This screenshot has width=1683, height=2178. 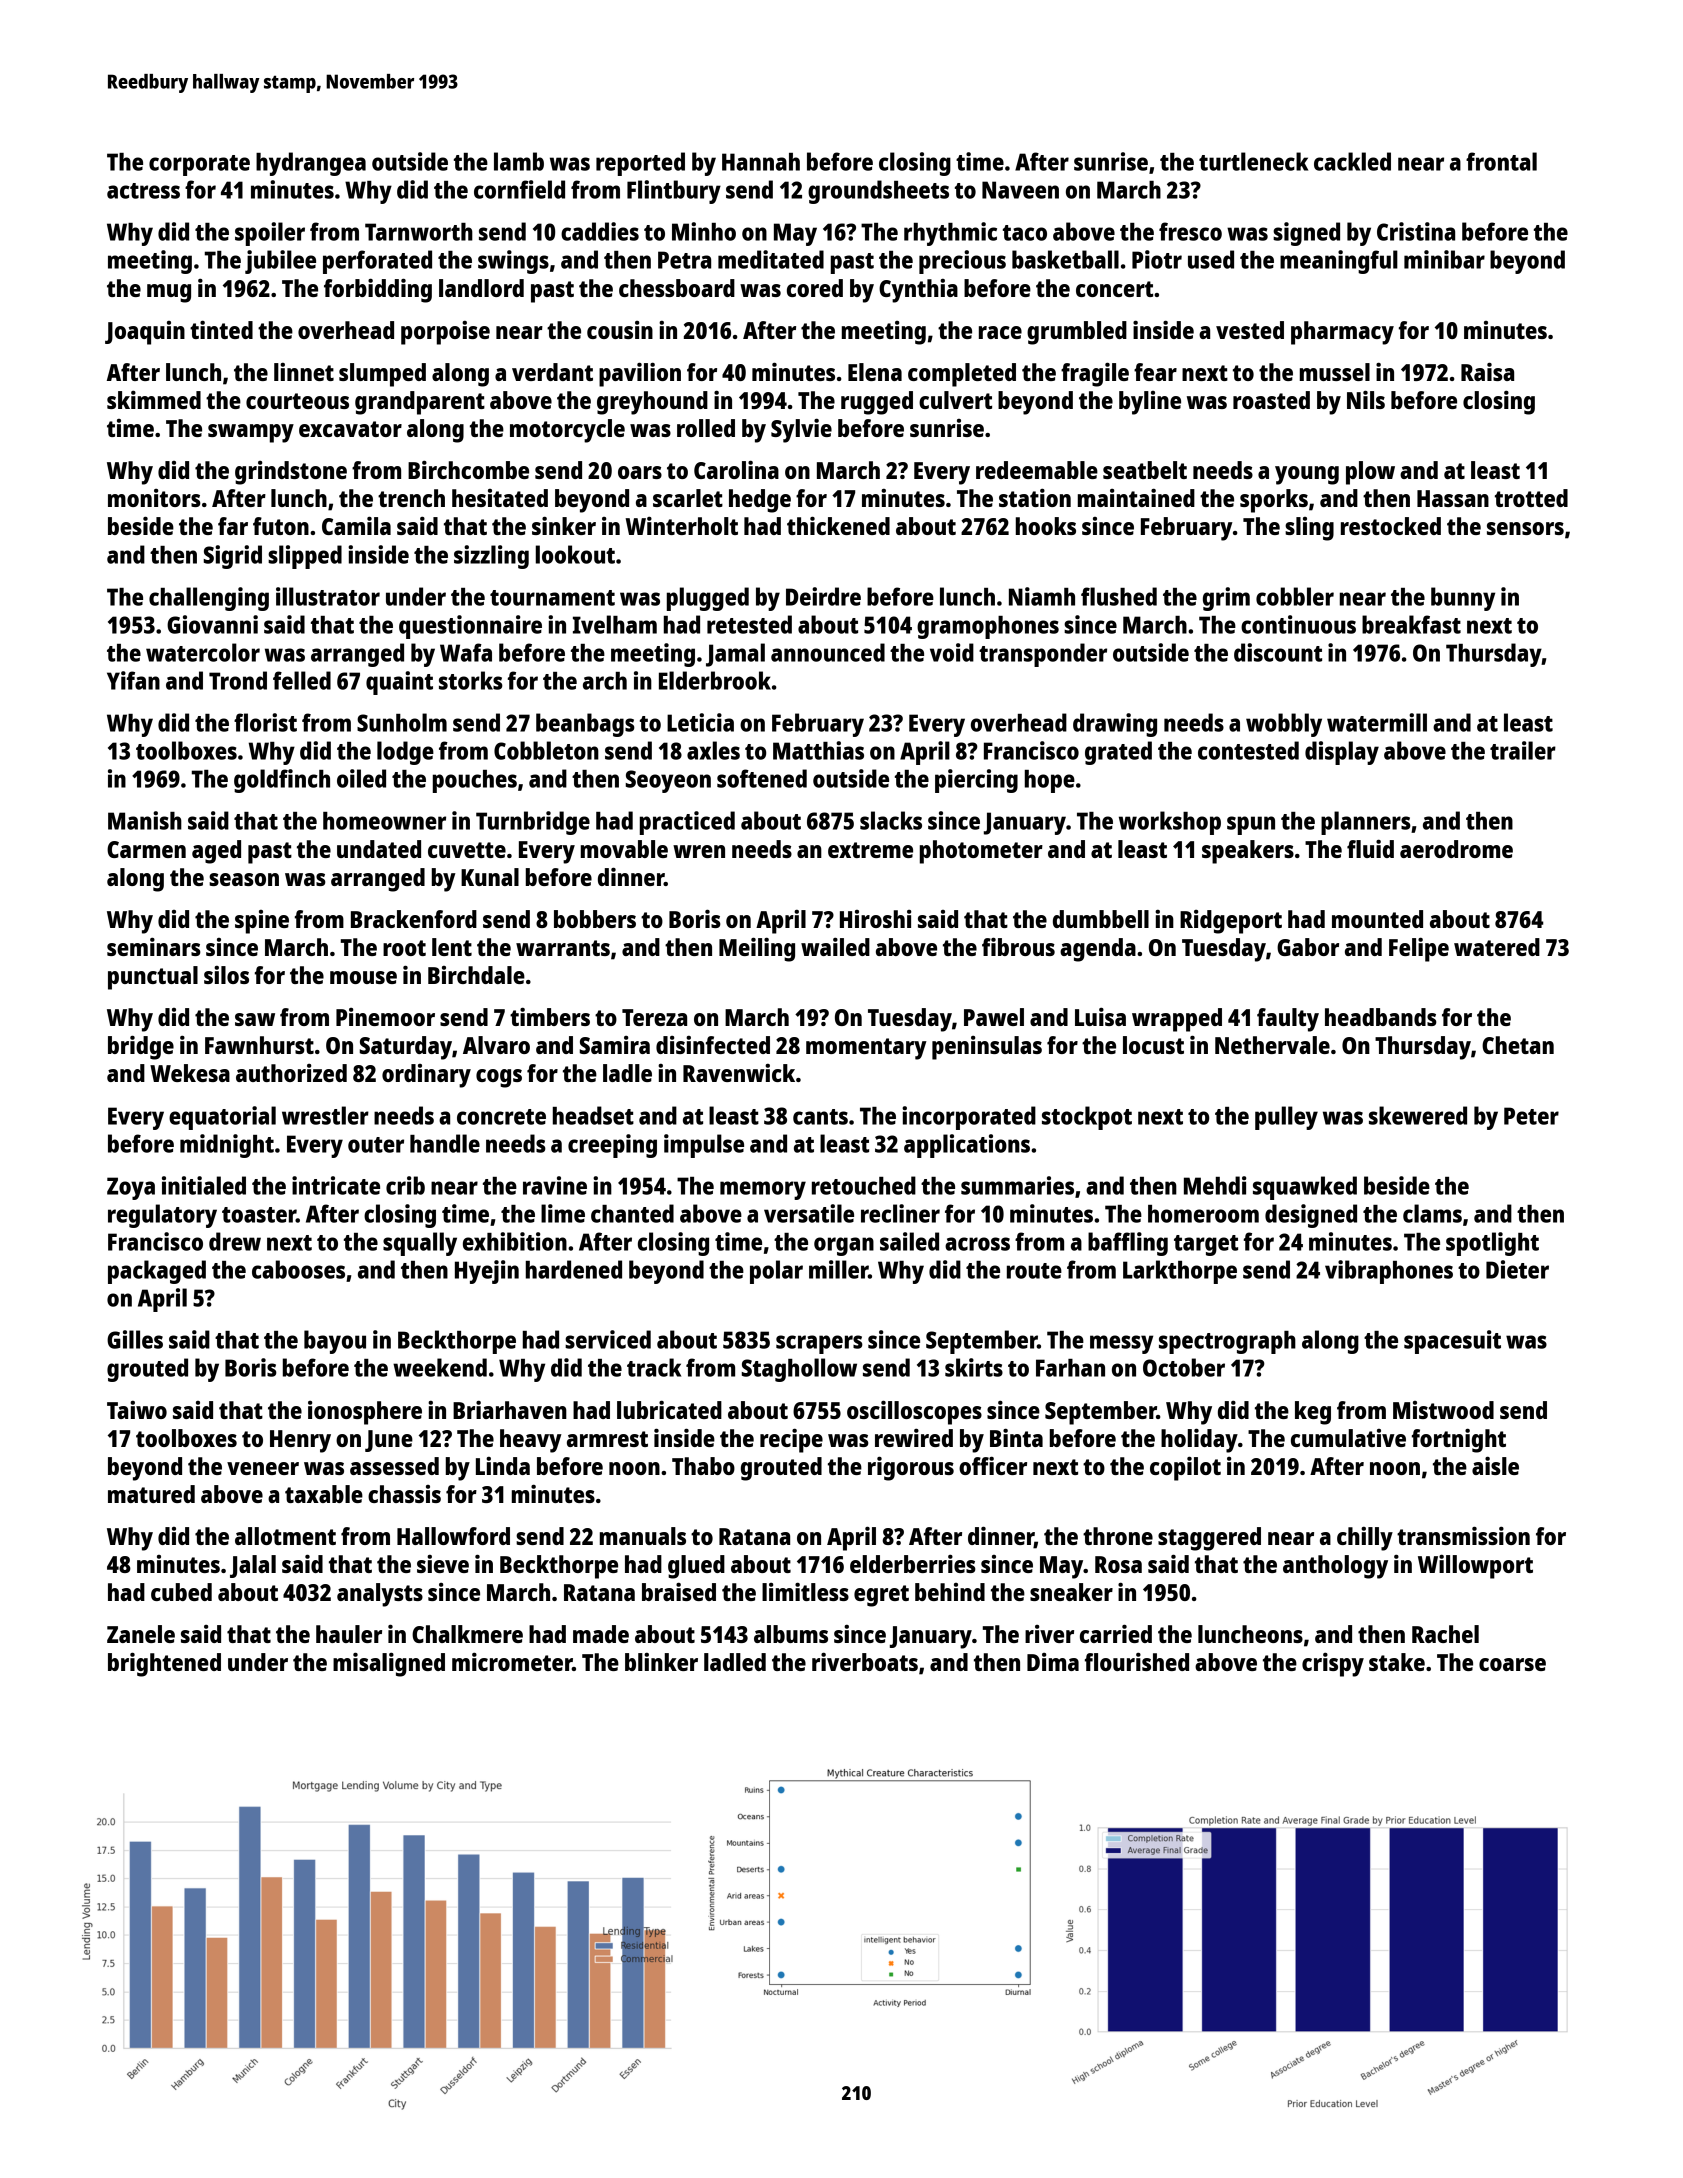 I want to click on clams, so click(x=1432, y=1213).
